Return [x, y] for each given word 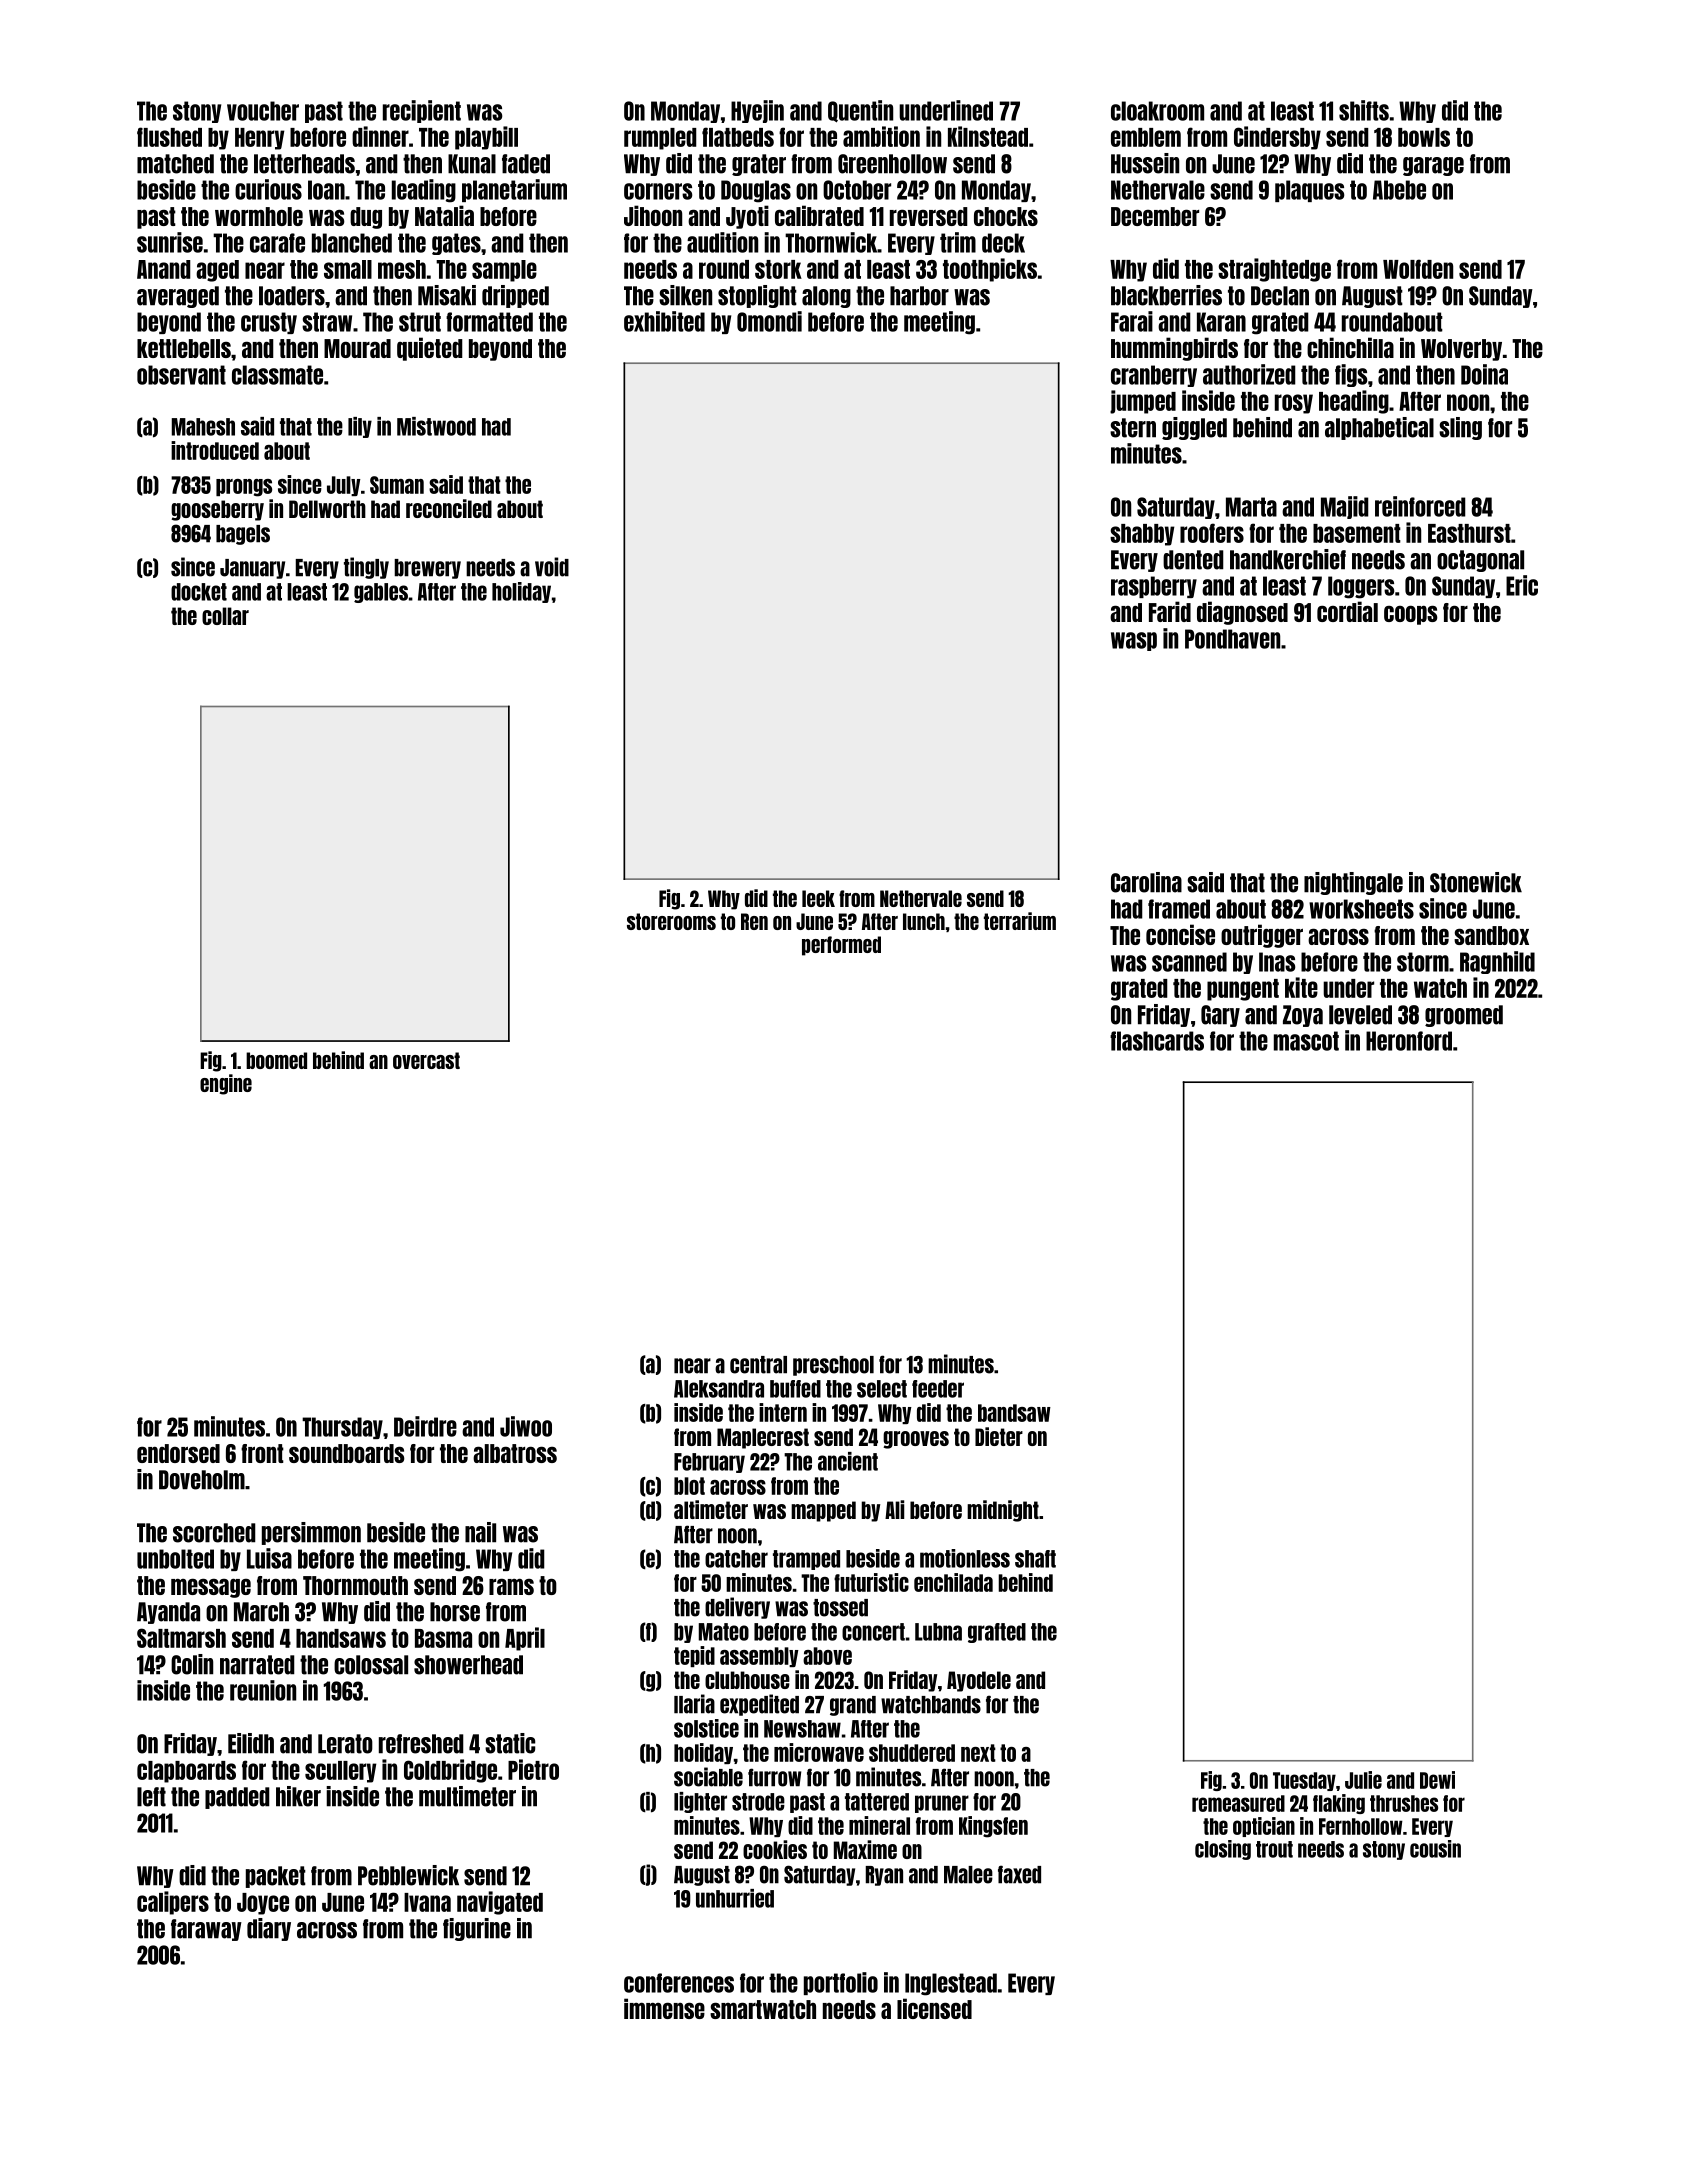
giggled [1194, 428]
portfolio [841, 1983]
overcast [426, 1060]
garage [1433, 166]
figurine [477, 1929]
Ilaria [694, 1704]
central [758, 1365]
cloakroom [1157, 111]
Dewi [1437, 1780]
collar [225, 616]
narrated [257, 1665]
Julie [1363, 1780]
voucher [263, 111]
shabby [1142, 535]
